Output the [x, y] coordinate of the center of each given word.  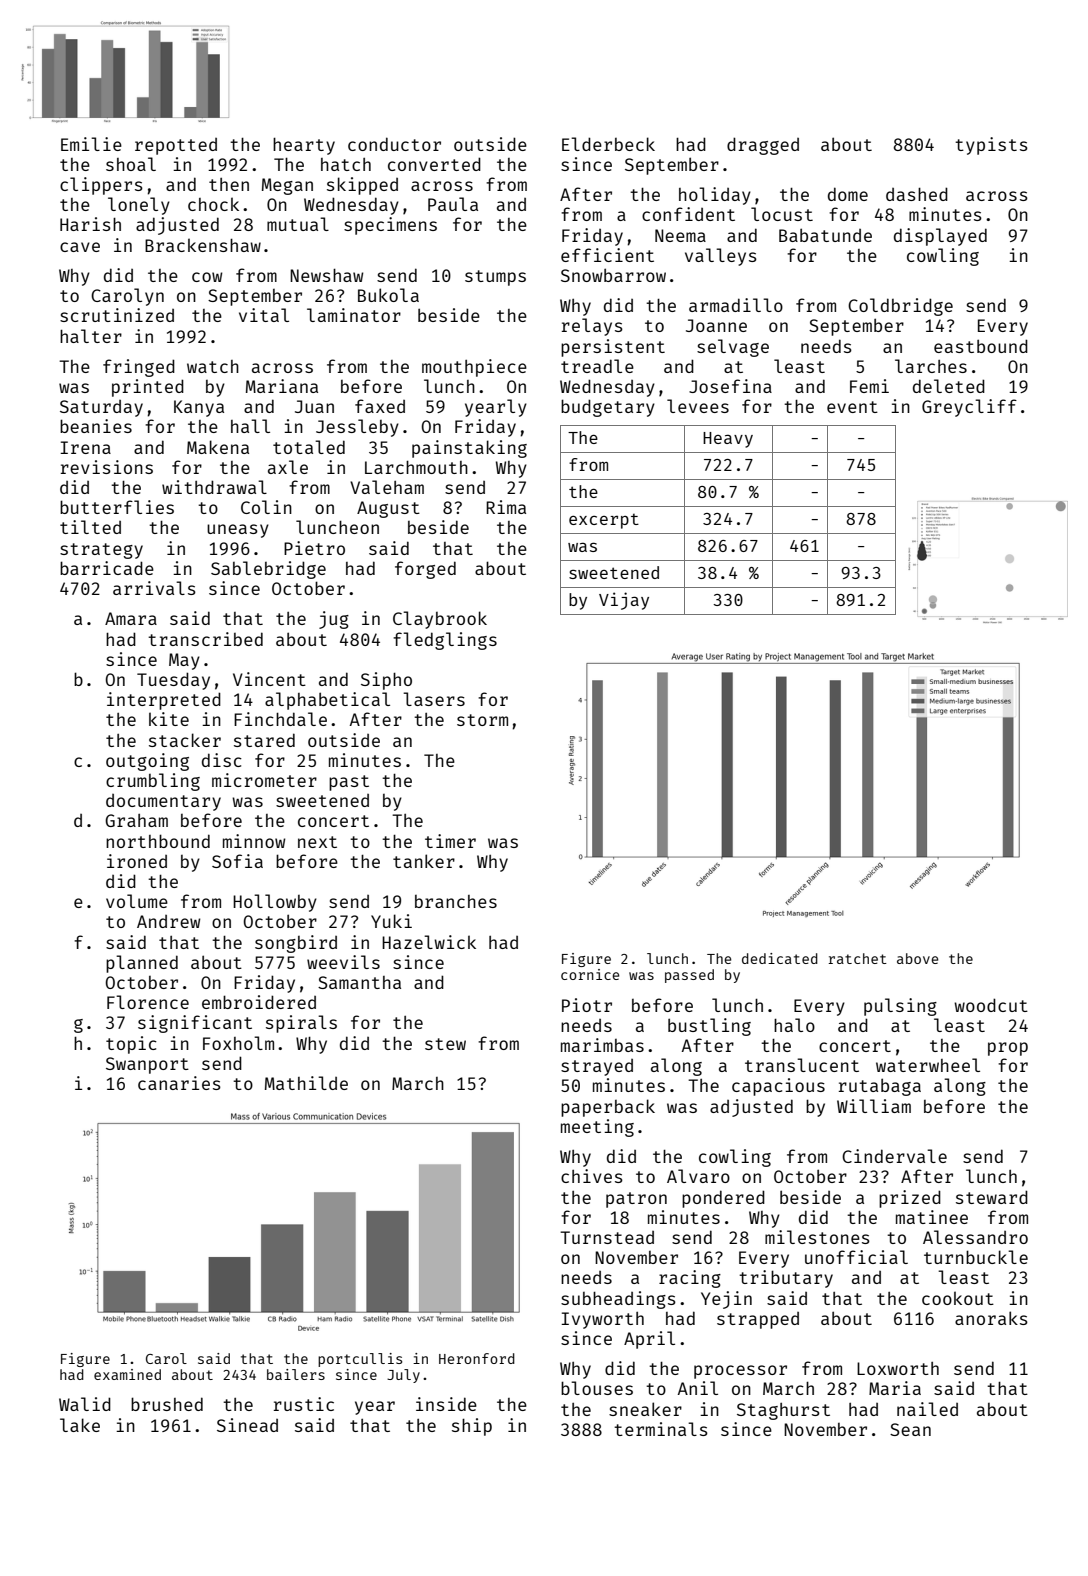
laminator [354, 315]
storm [482, 720]
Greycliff [969, 408]
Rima [506, 507]
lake [80, 1425]
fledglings [445, 641]
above [917, 958]
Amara [131, 618]
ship [472, 1427]
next [317, 842]
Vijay [624, 601]
